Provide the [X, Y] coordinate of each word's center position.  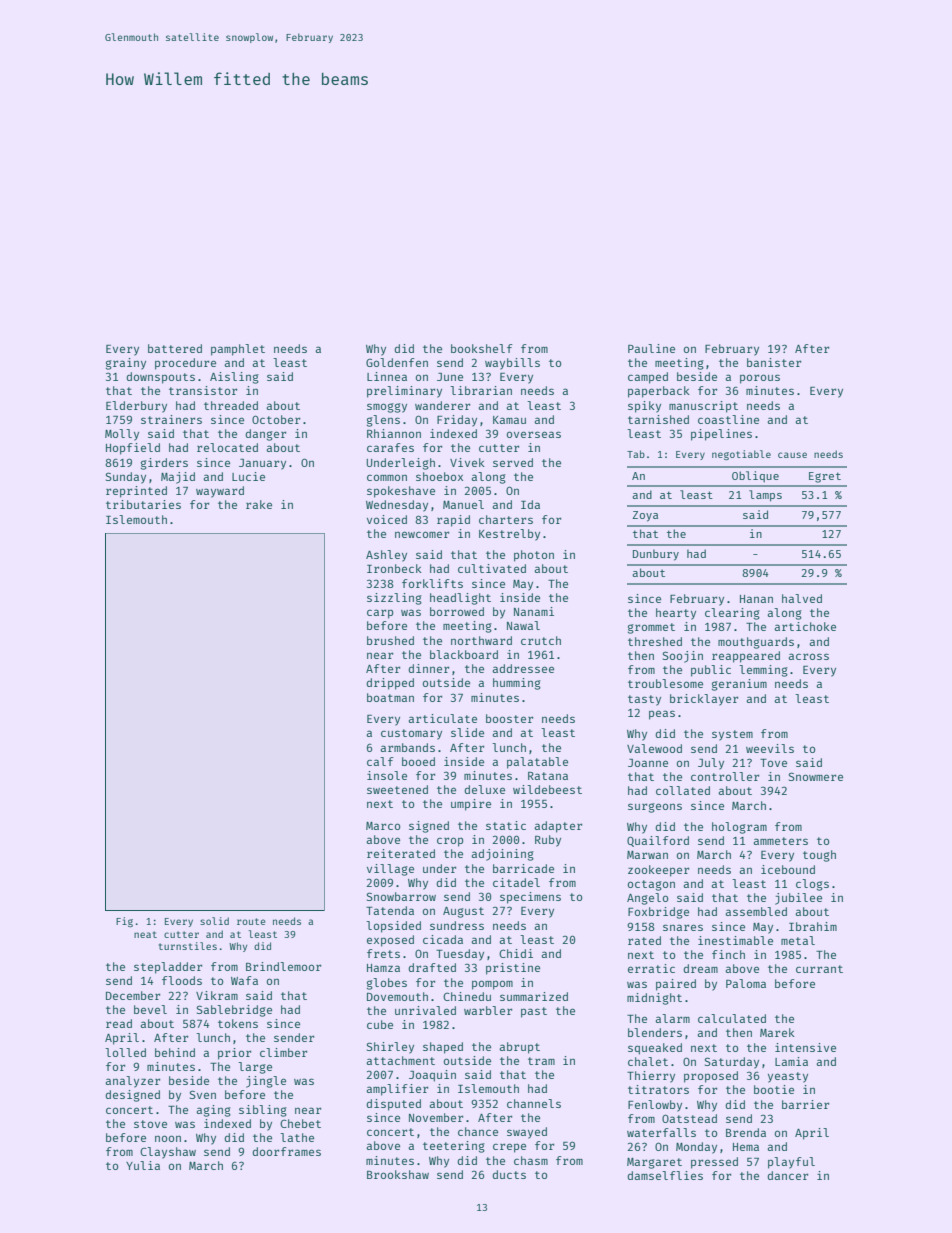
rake [259, 504]
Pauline [651, 348]
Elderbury [136, 407]
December [133, 995]
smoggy [387, 408]
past [534, 1012]
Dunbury [656, 555]
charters [506, 519]
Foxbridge [658, 913]
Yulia [143, 1165]
